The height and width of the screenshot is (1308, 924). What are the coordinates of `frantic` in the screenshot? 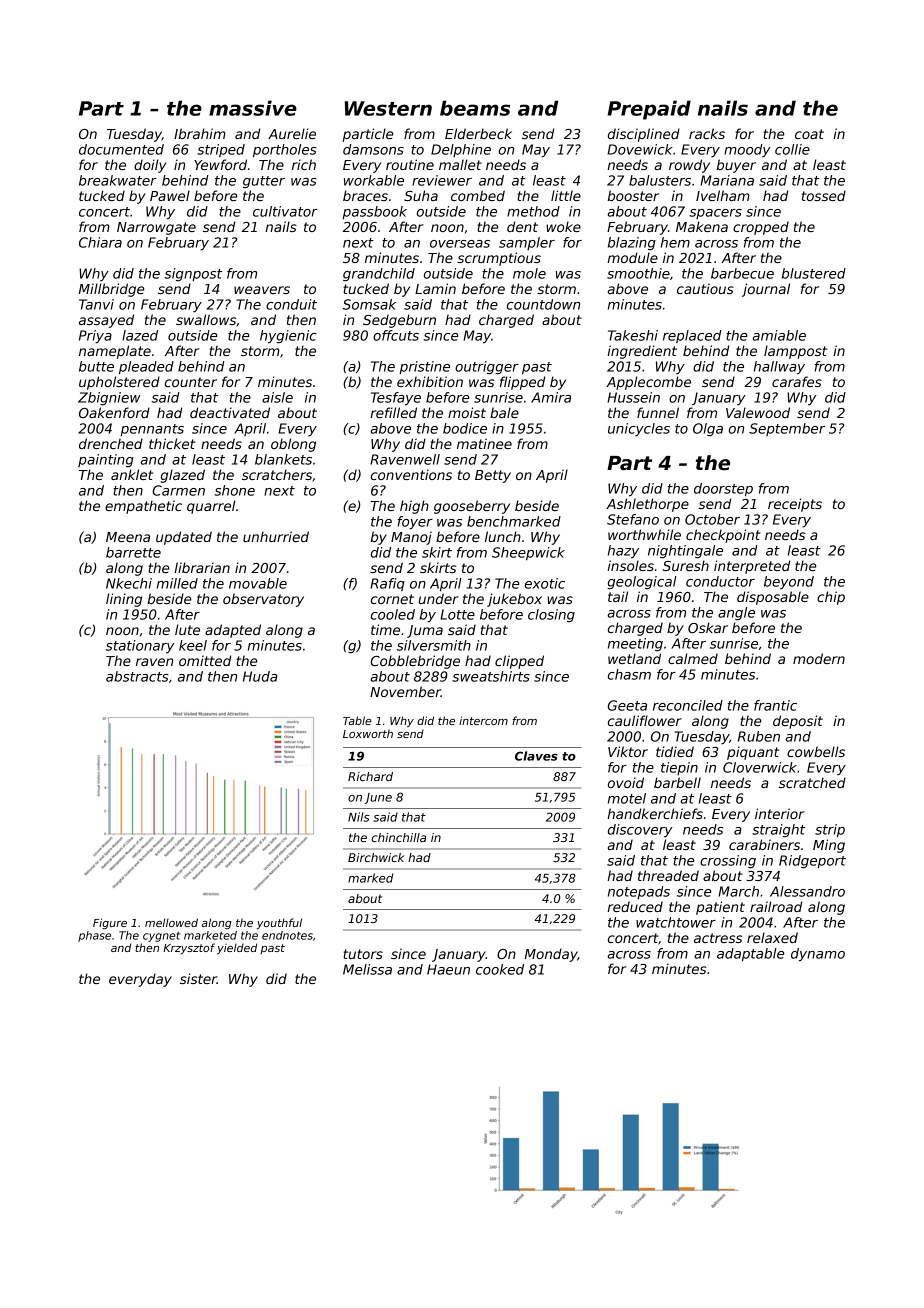 It's located at (775, 705).
